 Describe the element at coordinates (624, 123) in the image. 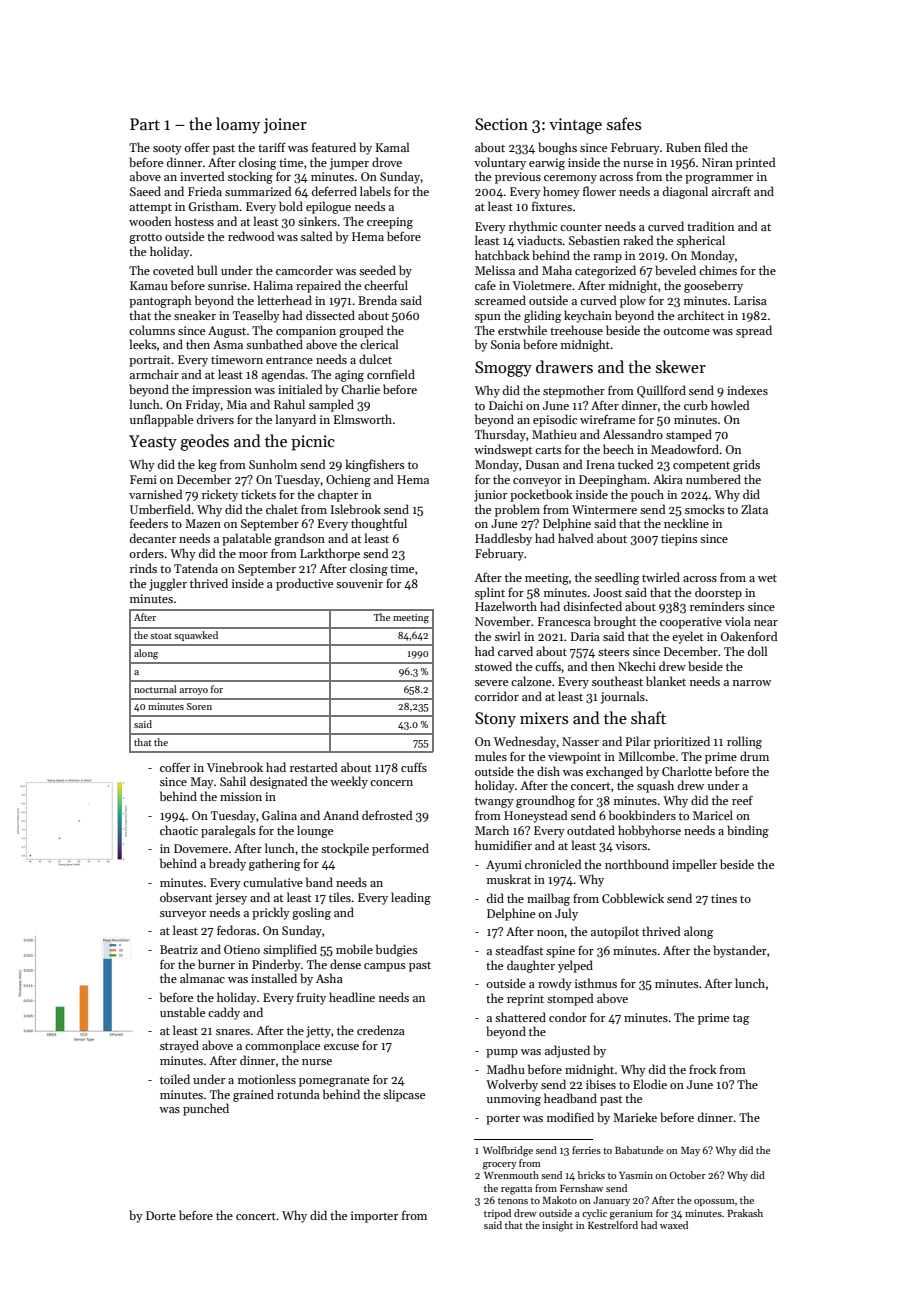

I see `safes` at that location.
